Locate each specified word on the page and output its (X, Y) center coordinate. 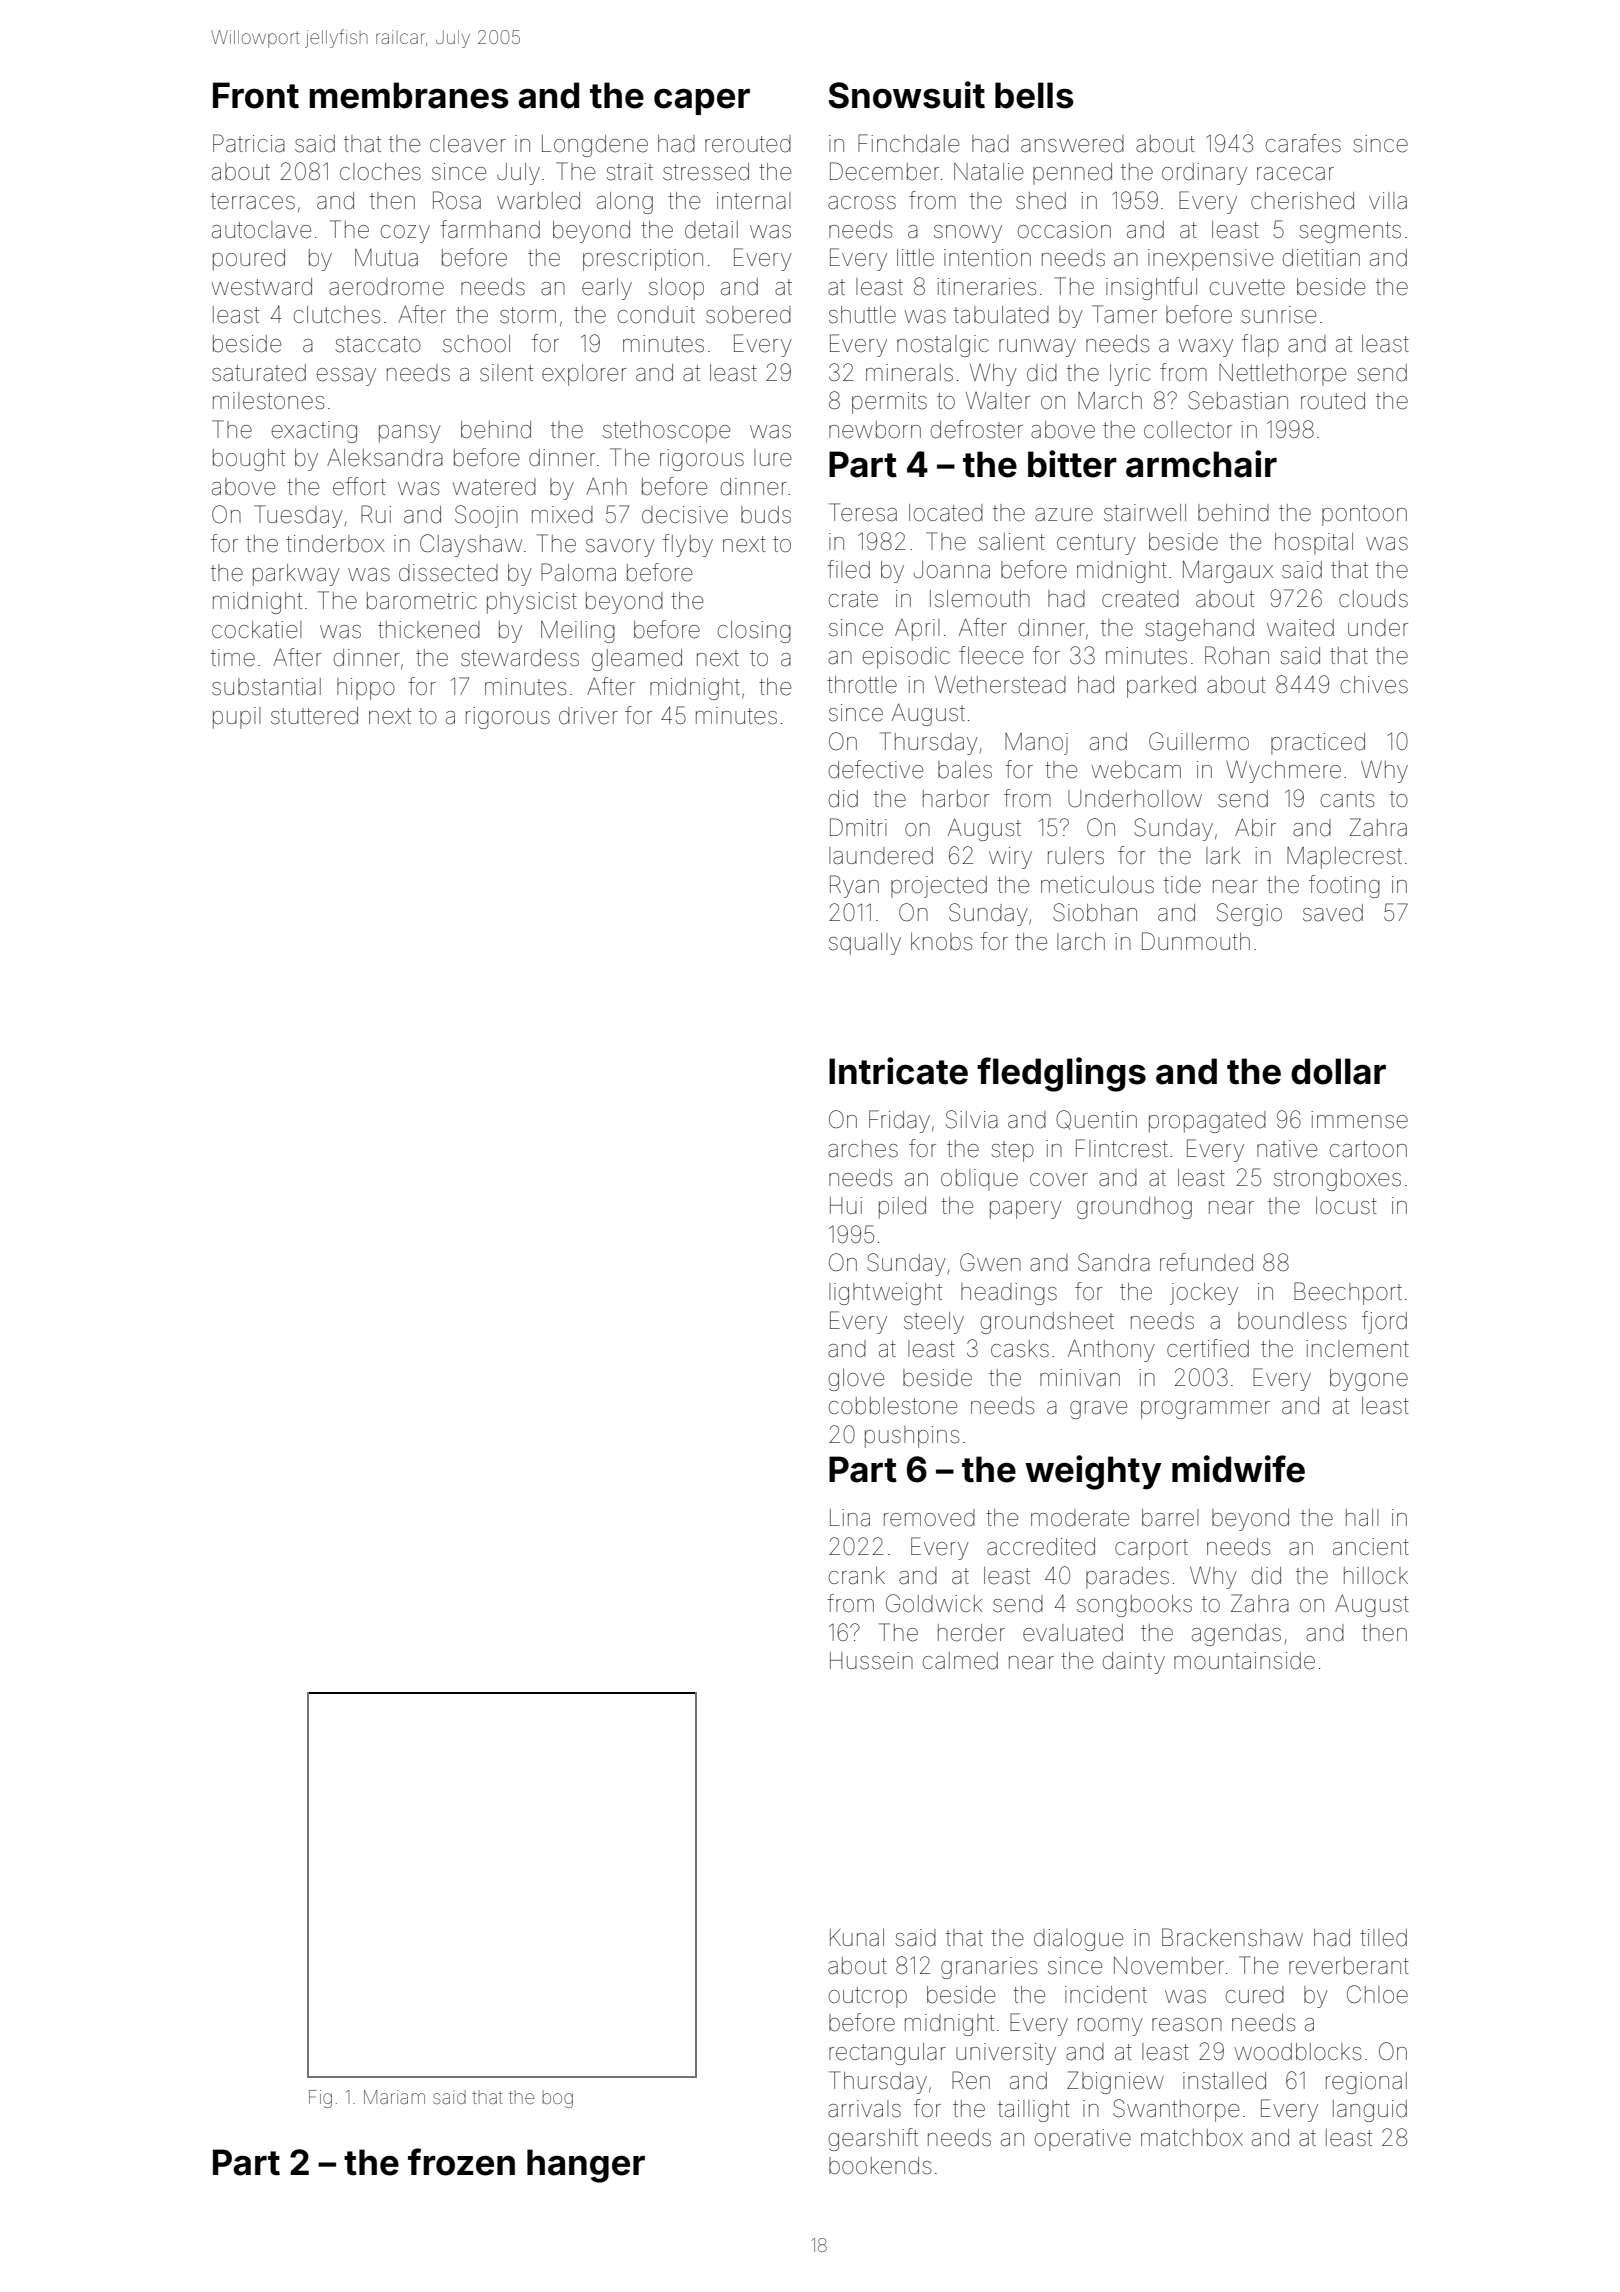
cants (1347, 799)
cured (1255, 1995)
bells (1034, 95)
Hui (846, 1205)
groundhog (1134, 1208)
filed (848, 569)
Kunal (857, 1938)
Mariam (394, 2097)
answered (1072, 144)
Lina (850, 1518)
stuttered (314, 716)
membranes (409, 95)
